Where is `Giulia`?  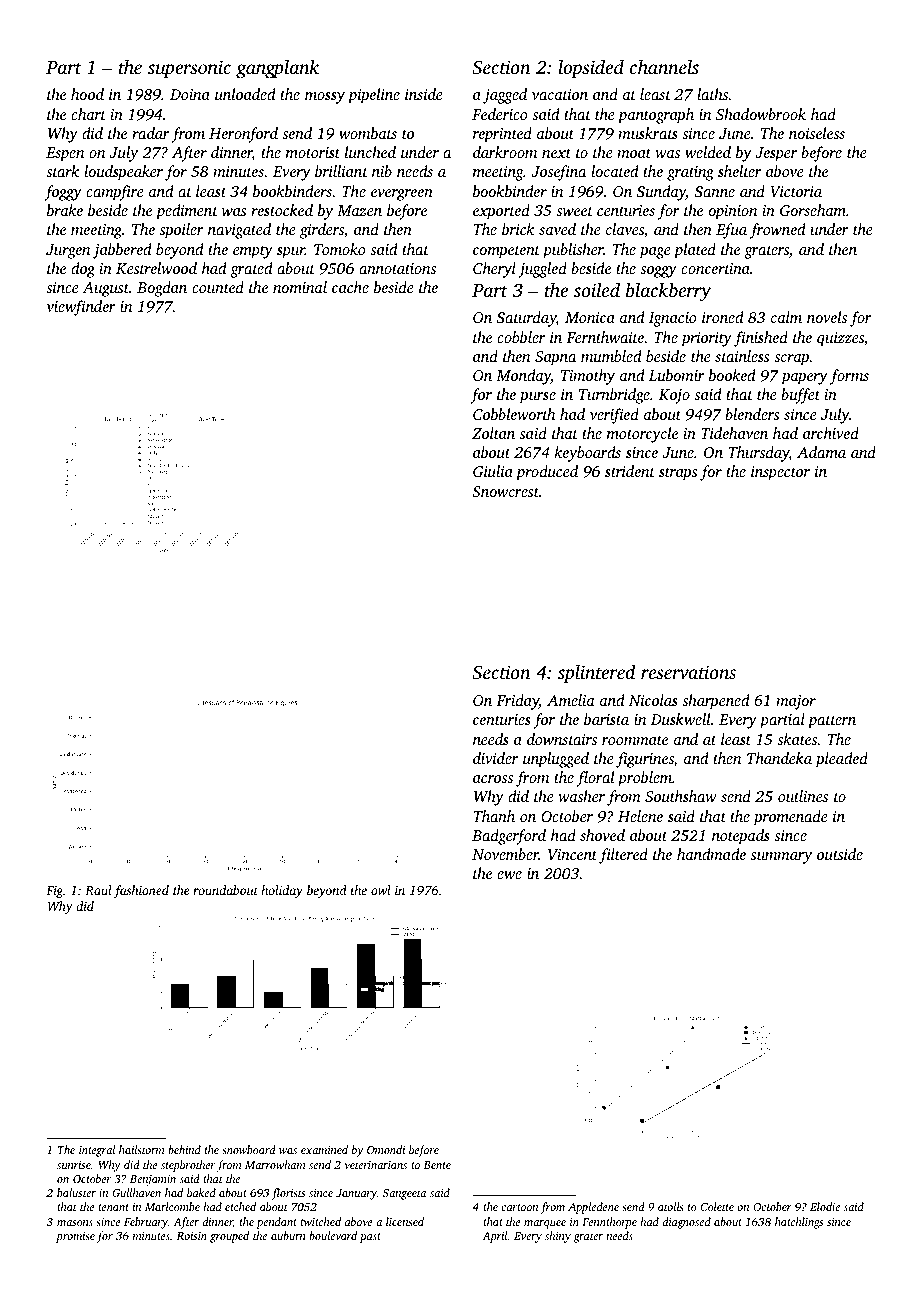 Giulia is located at coordinates (493, 471).
